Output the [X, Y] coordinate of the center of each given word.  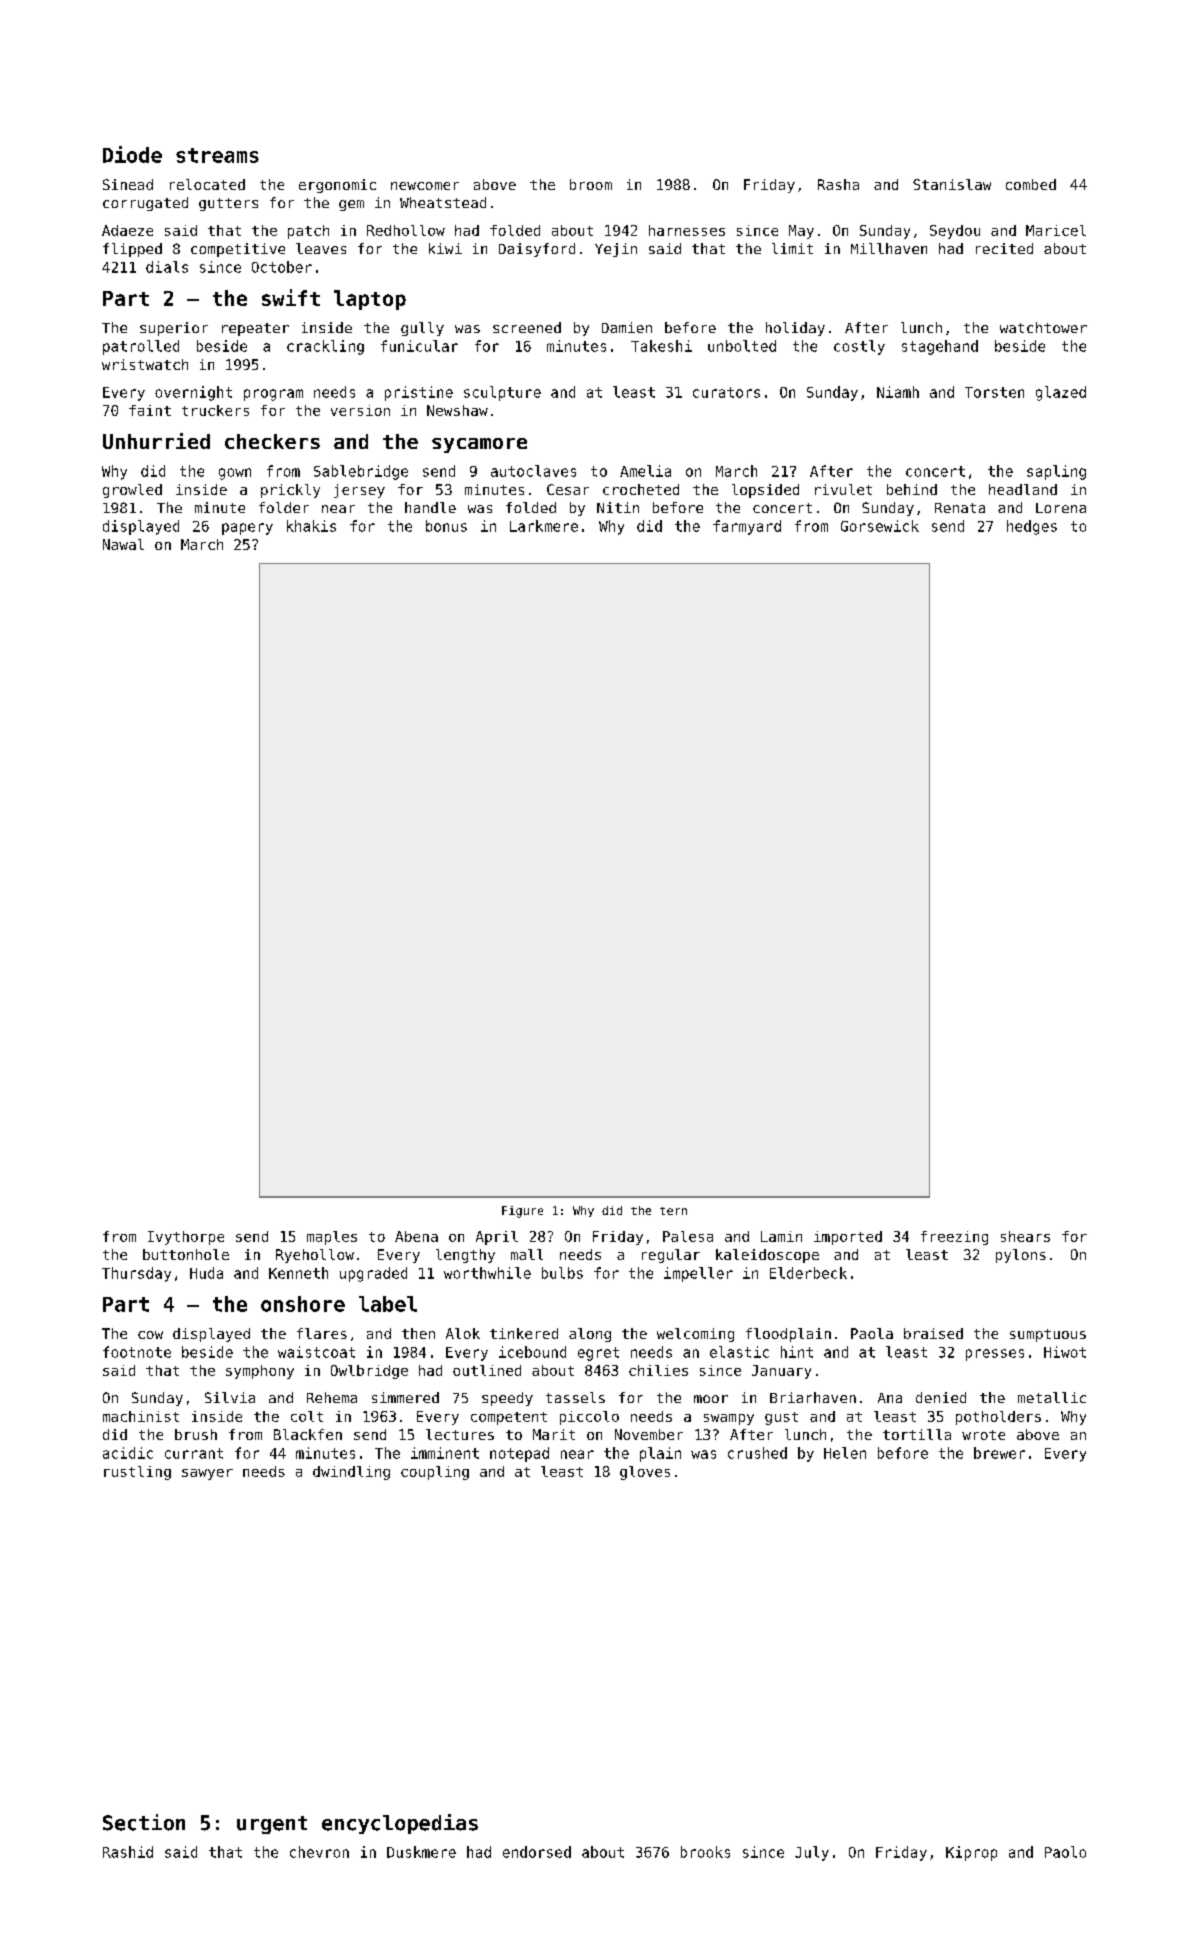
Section [144, 1822]
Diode [132, 154]
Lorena [1061, 508]
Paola [872, 1333]
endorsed [537, 1852]
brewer [999, 1453]
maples [332, 1238]
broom [591, 184]
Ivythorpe [186, 1238]
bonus [446, 526]
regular [671, 1256]
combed [1031, 184]
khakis [311, 526]
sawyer [207, 1474]
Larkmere [544, 526]
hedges [1032, 527]
